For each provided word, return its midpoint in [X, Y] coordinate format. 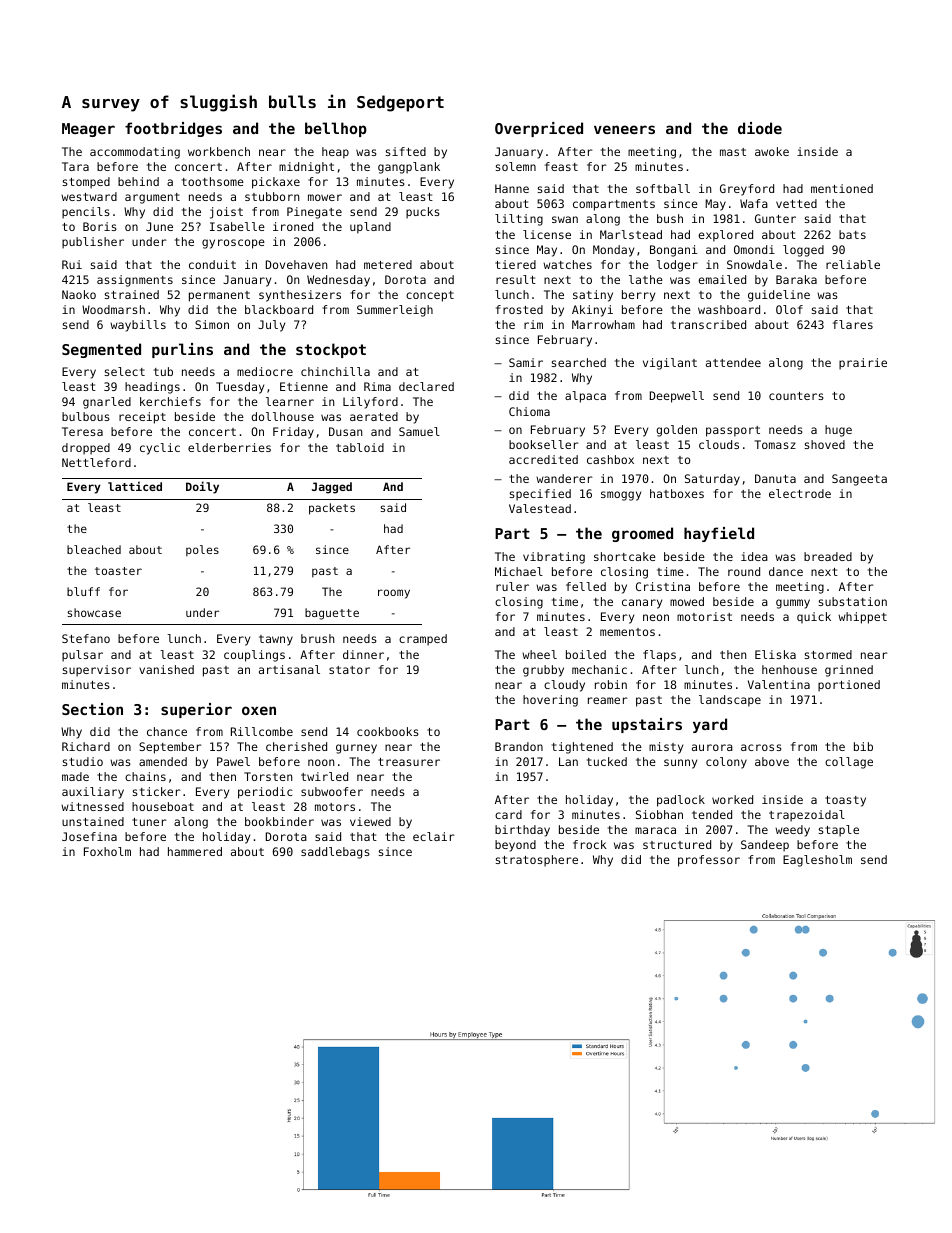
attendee [733, 362]
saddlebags [335, 853]
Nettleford [96, 462]
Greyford [747, 190]
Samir [526, 362]
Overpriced [539, 129]
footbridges [173, 129]
